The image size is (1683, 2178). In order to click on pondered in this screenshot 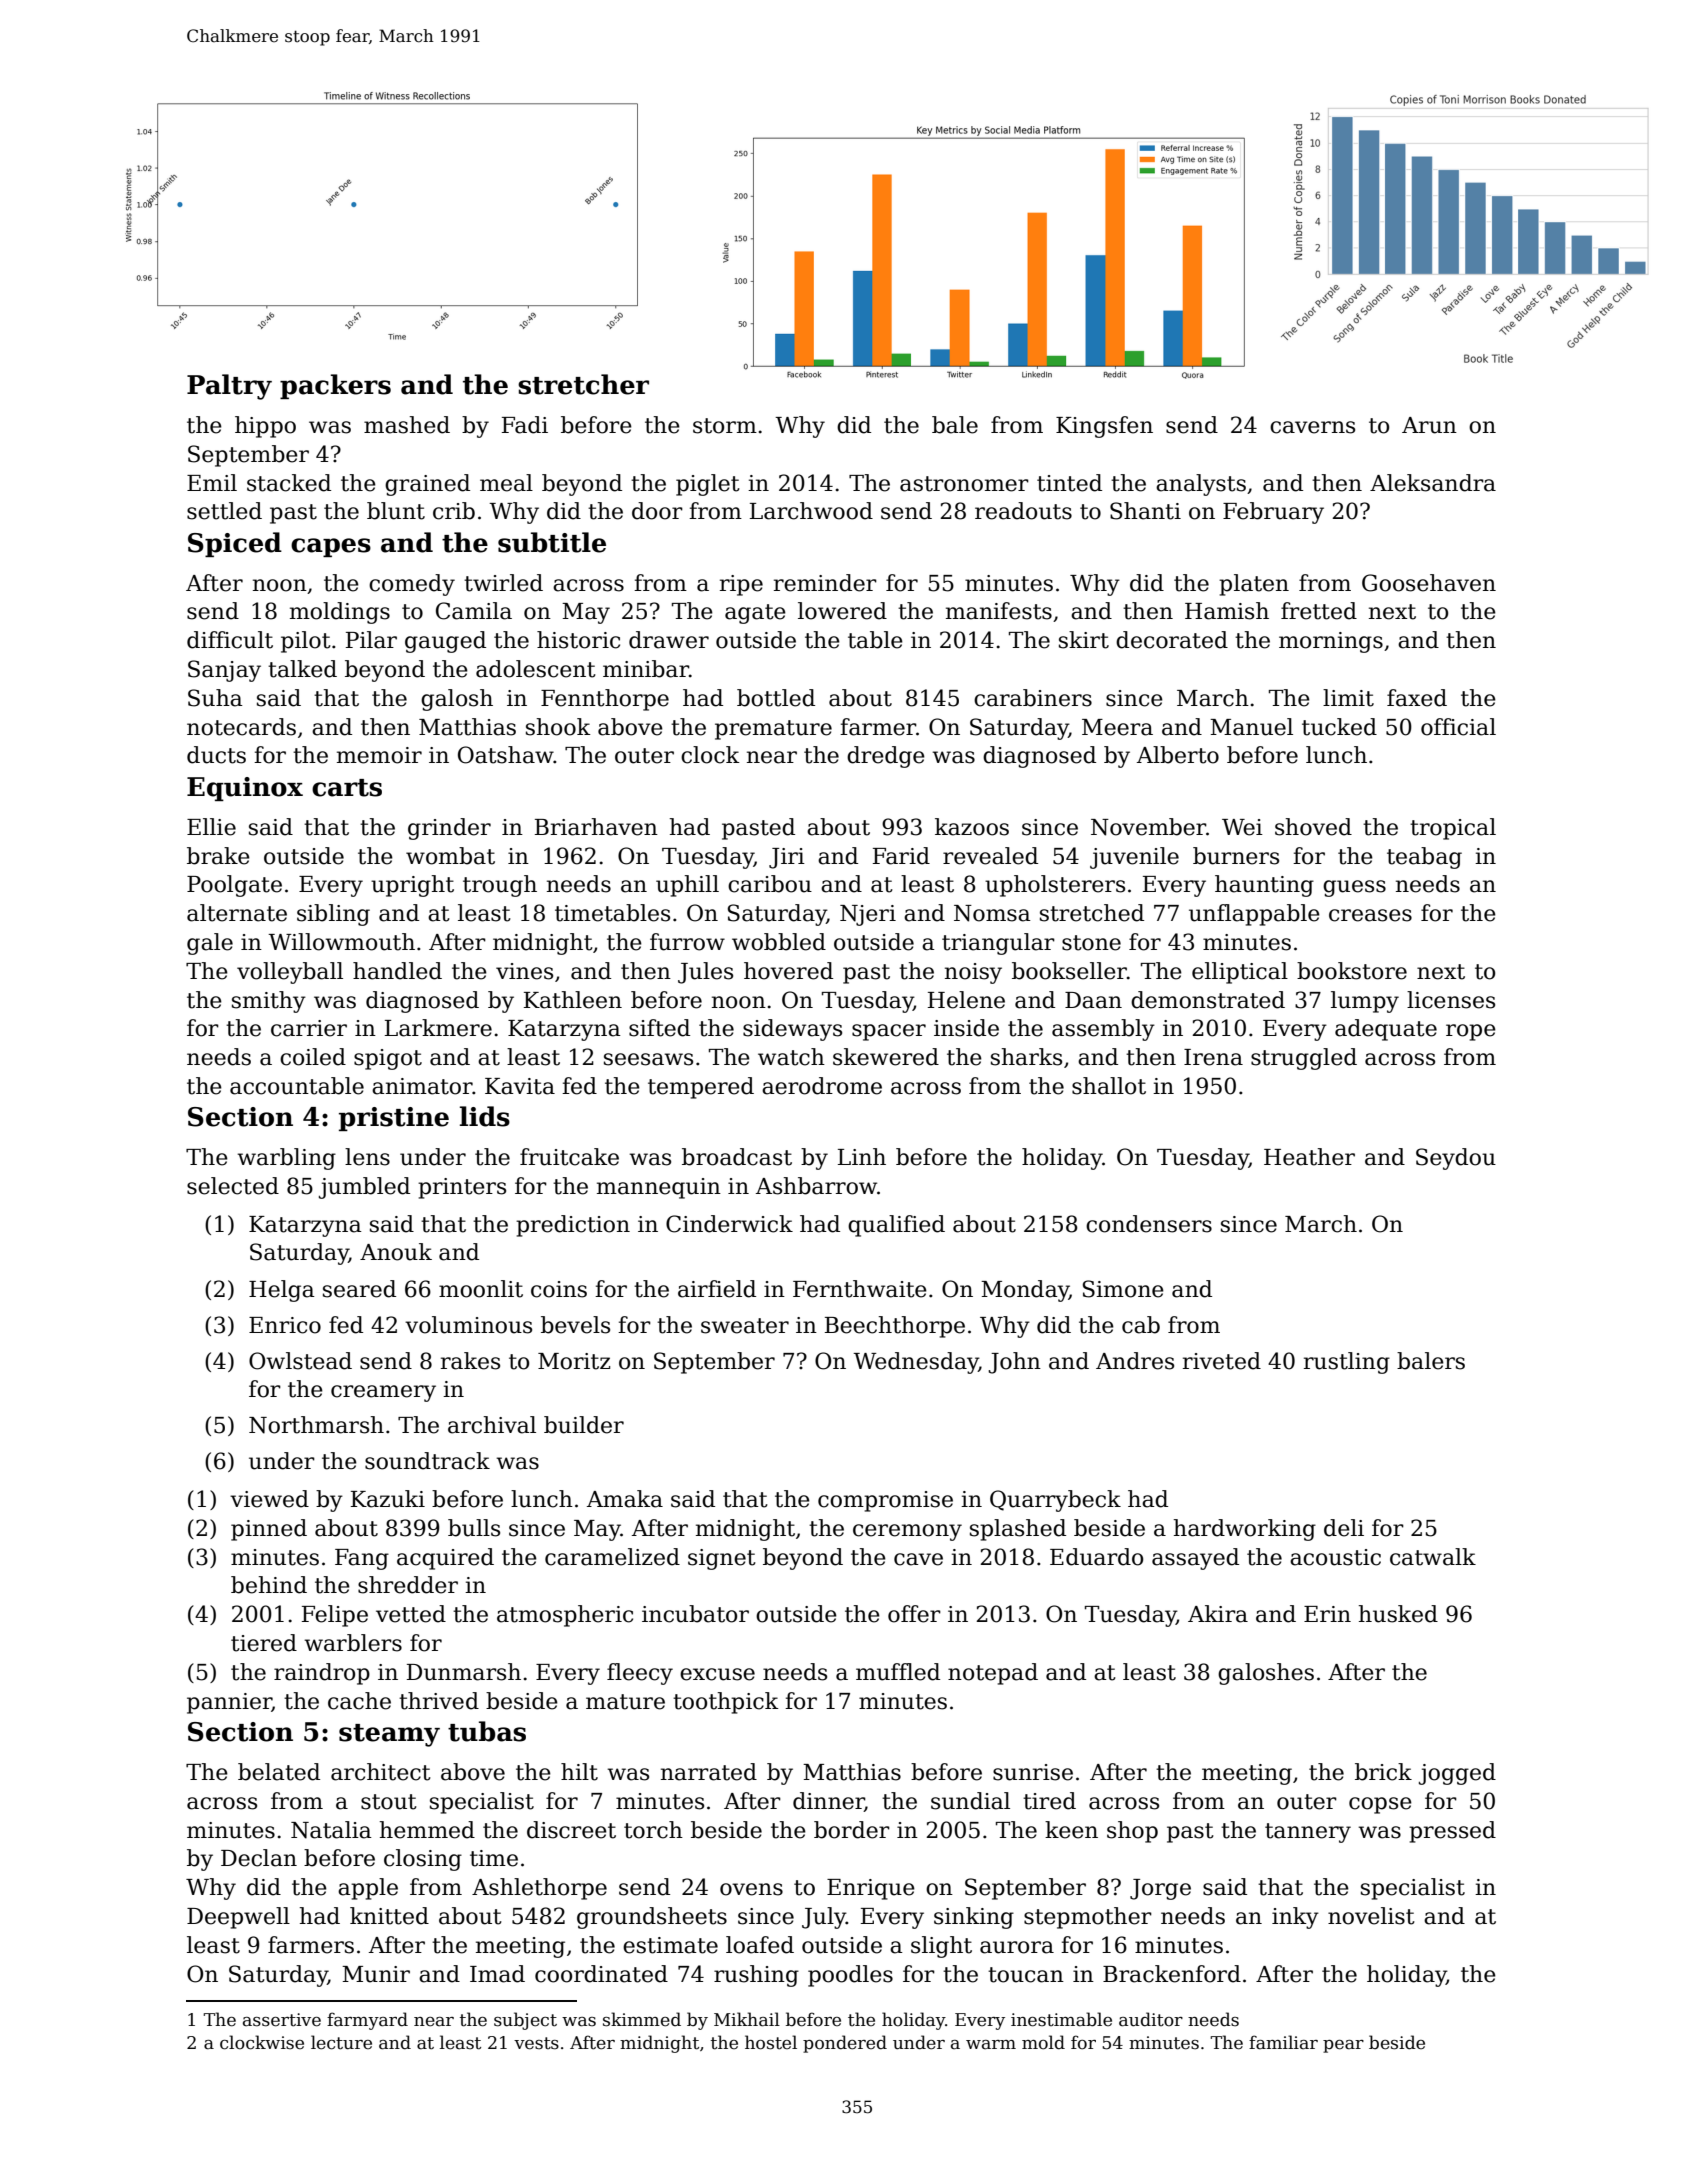, I will do `click(845, 2044)`.
